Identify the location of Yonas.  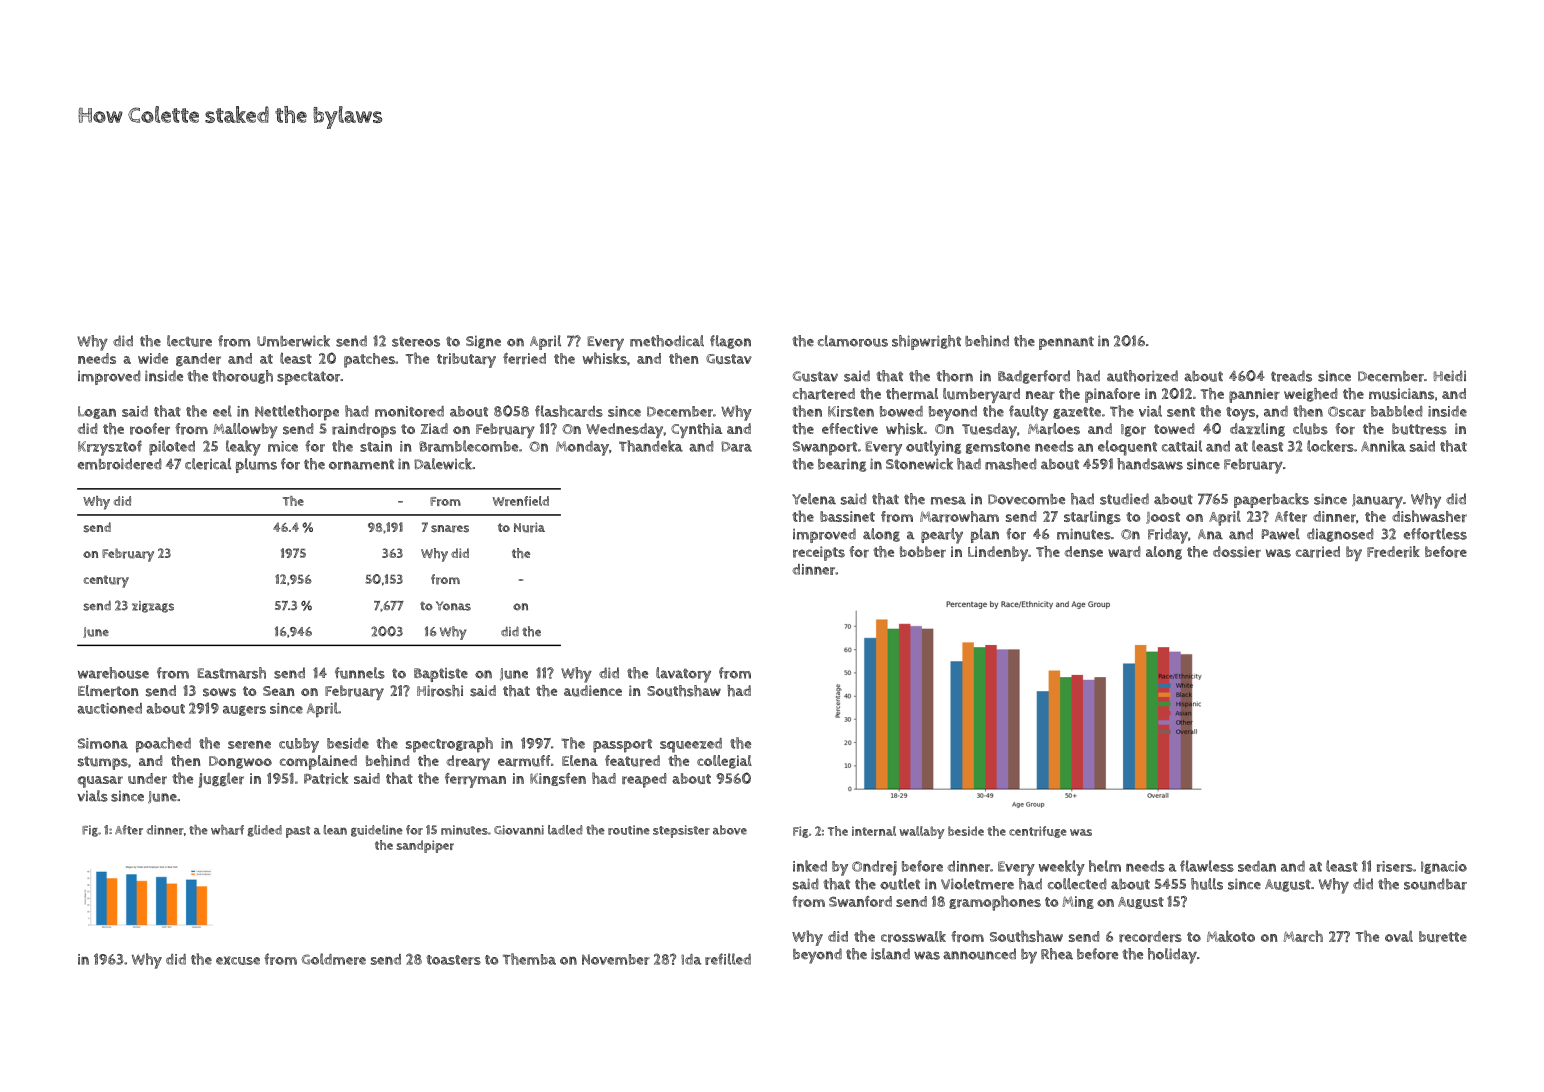
(453, 606).
